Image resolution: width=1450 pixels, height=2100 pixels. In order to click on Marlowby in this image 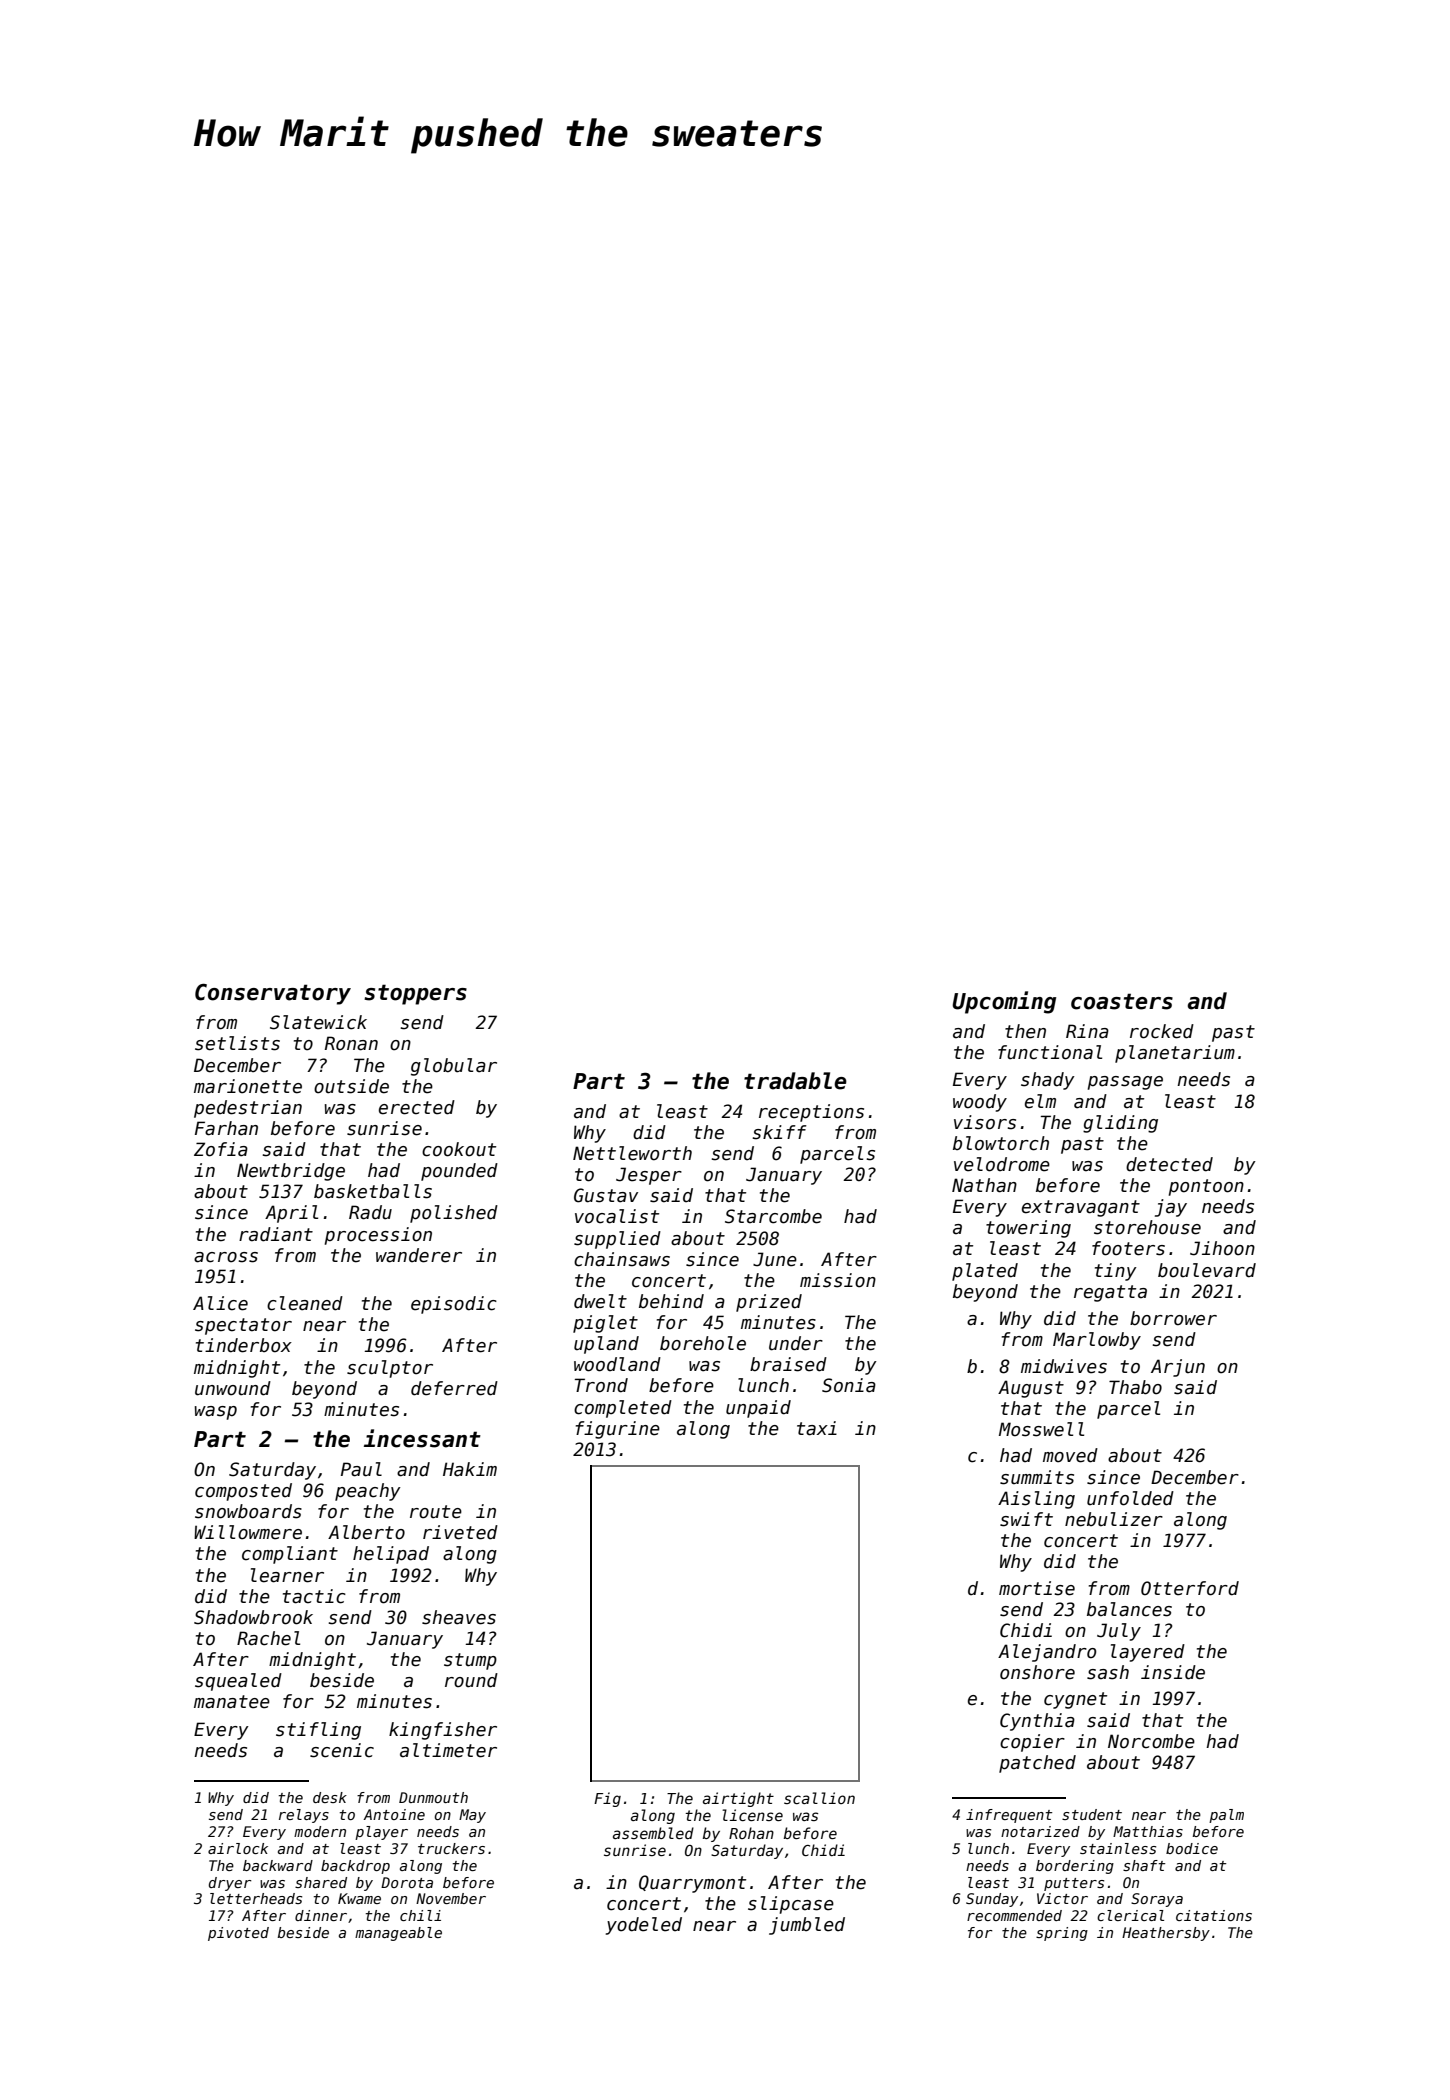, I will do `click(1097, 1341)`.
